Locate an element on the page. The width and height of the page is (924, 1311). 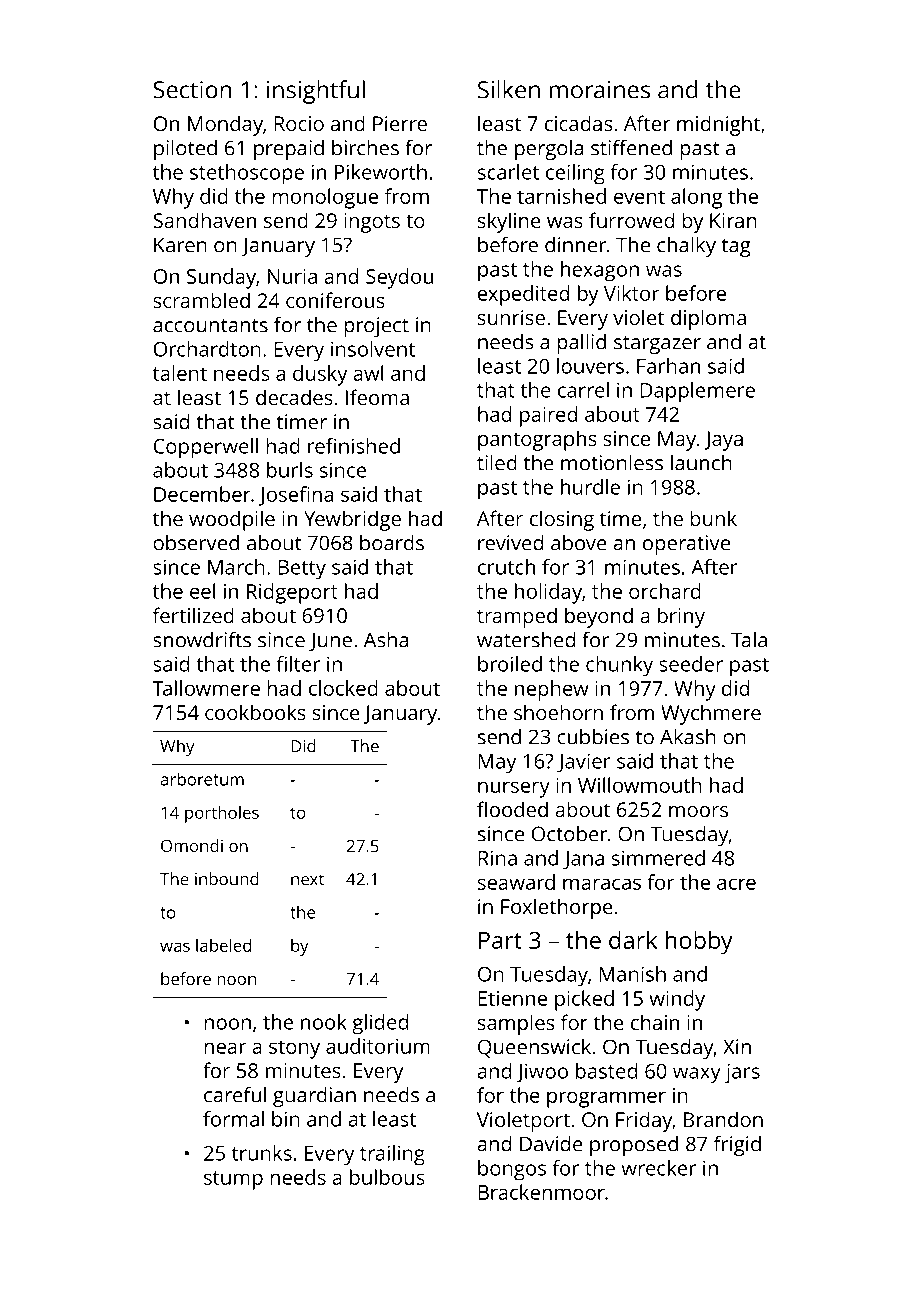
formal is located at coordinates (233, 1119).
